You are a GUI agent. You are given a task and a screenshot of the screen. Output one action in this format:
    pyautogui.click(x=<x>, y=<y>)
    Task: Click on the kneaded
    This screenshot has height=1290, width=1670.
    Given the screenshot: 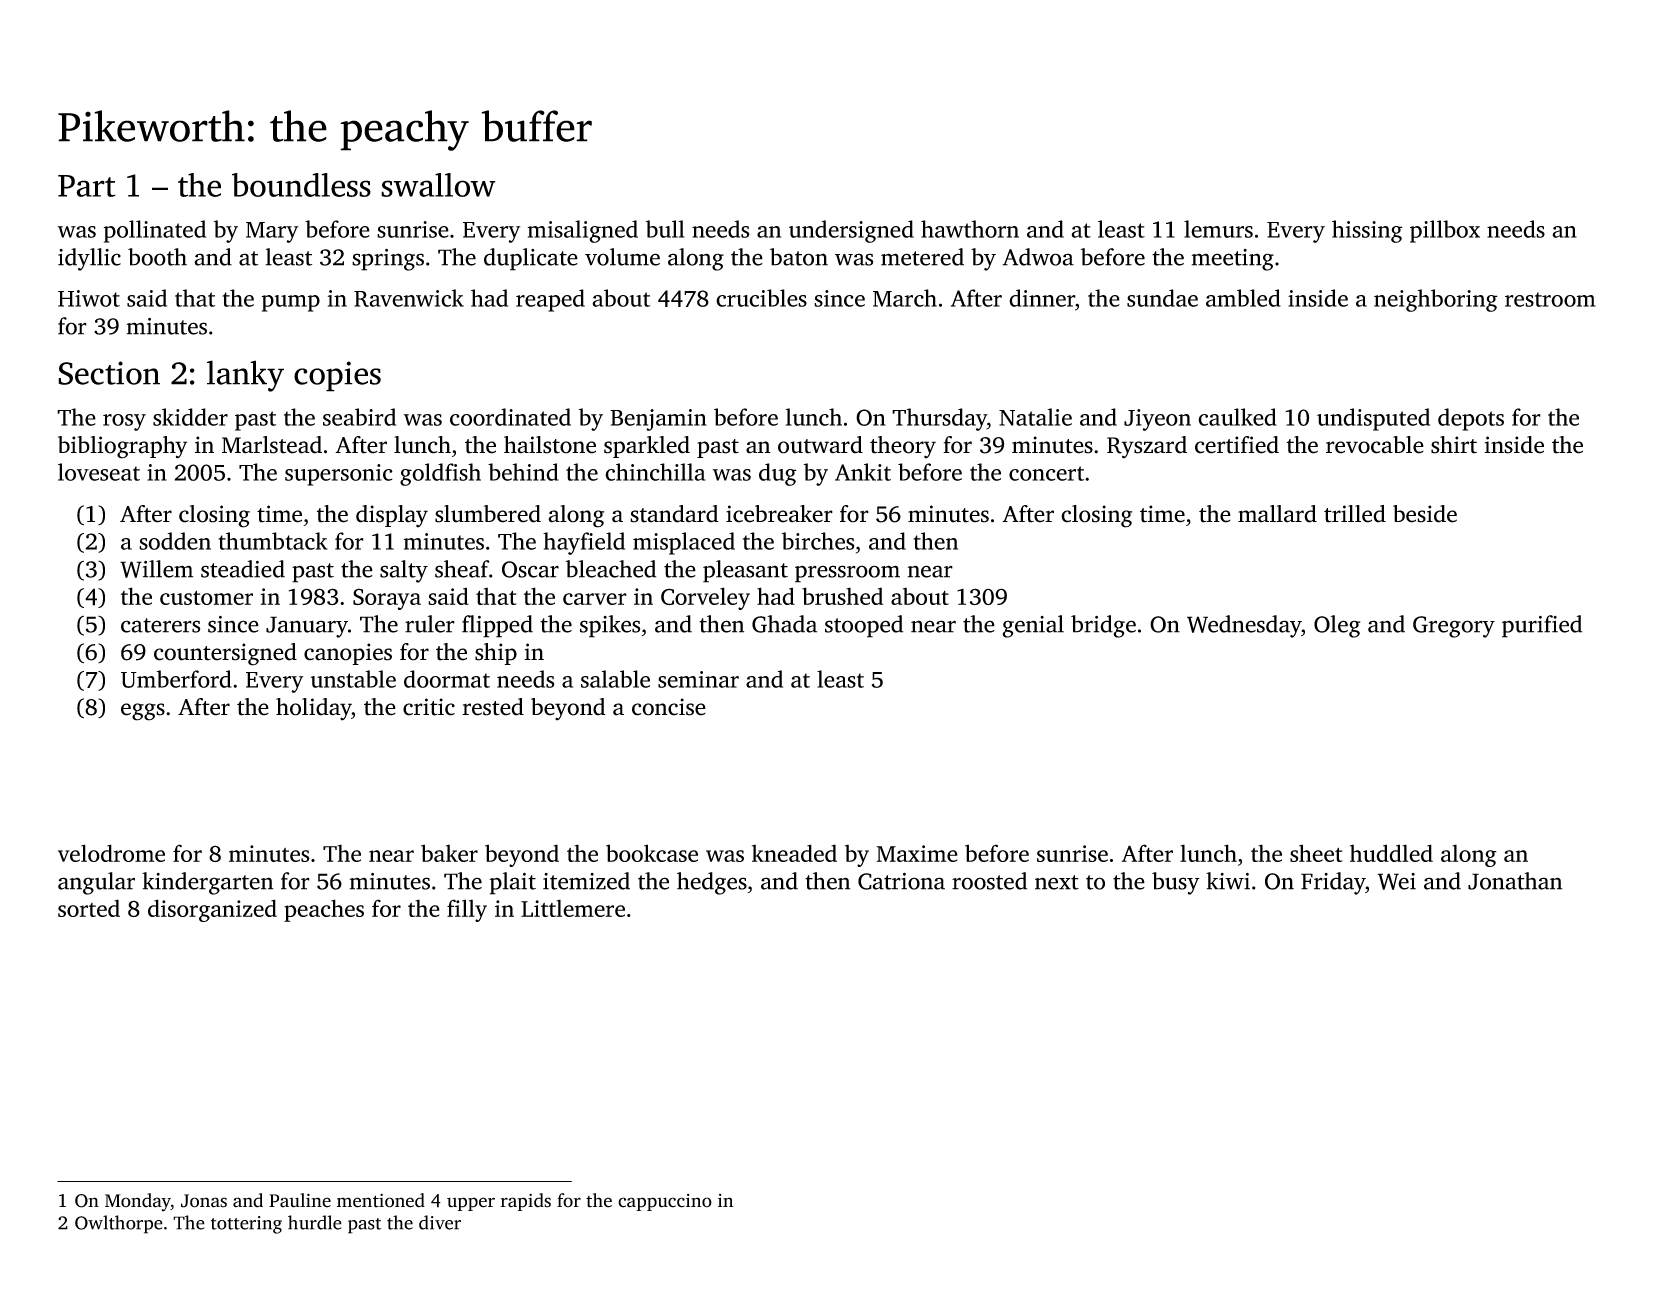 What is the action you would take?
    pyautogui.click(x=794, y=853)
